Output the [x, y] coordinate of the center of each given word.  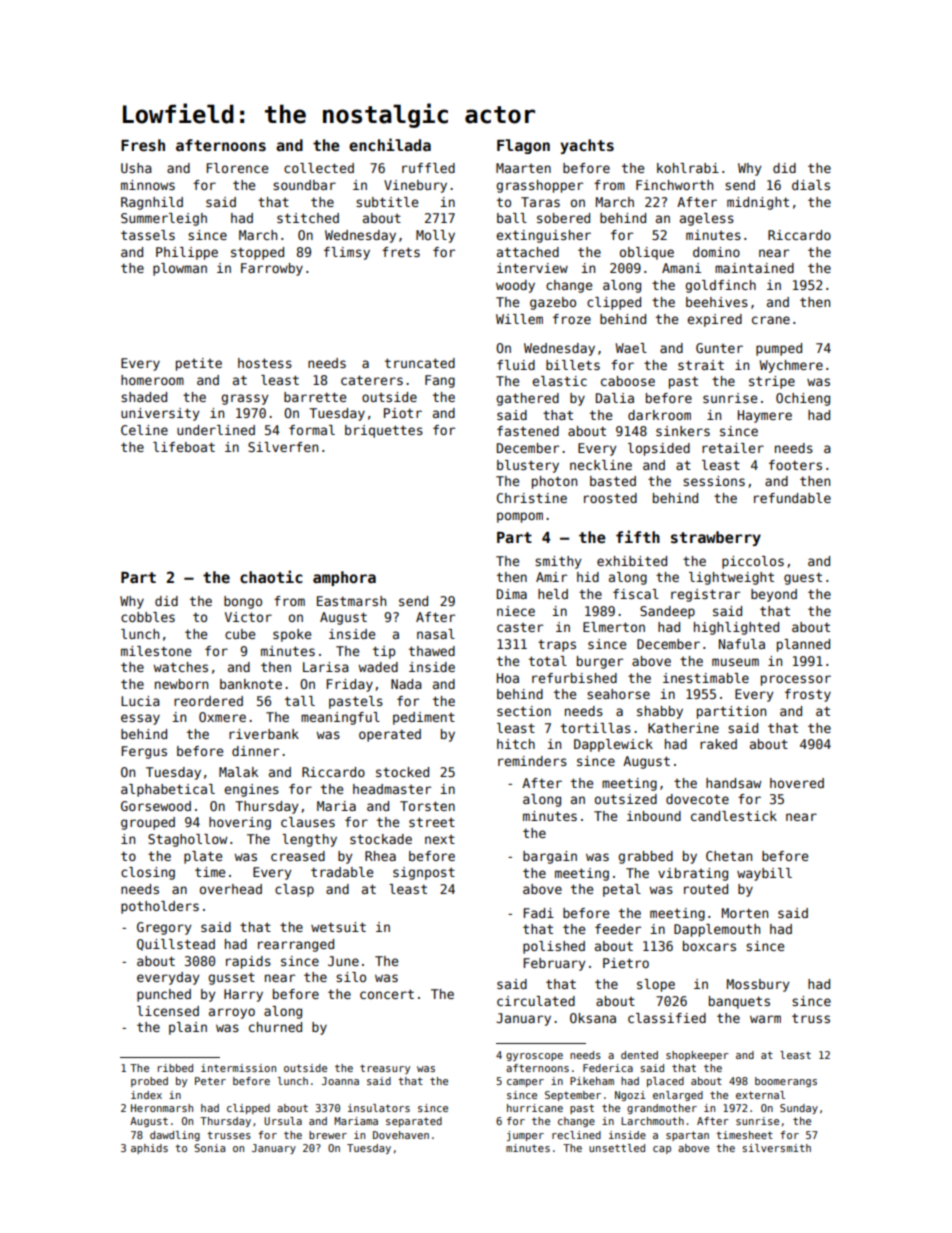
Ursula [283, 1121]
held [553, 594]
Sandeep [667, 612]
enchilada [390, 144]
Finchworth [674, 185]
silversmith [776, 1148]
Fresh [143, 145]
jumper [525, 1136]
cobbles [148, 617]
